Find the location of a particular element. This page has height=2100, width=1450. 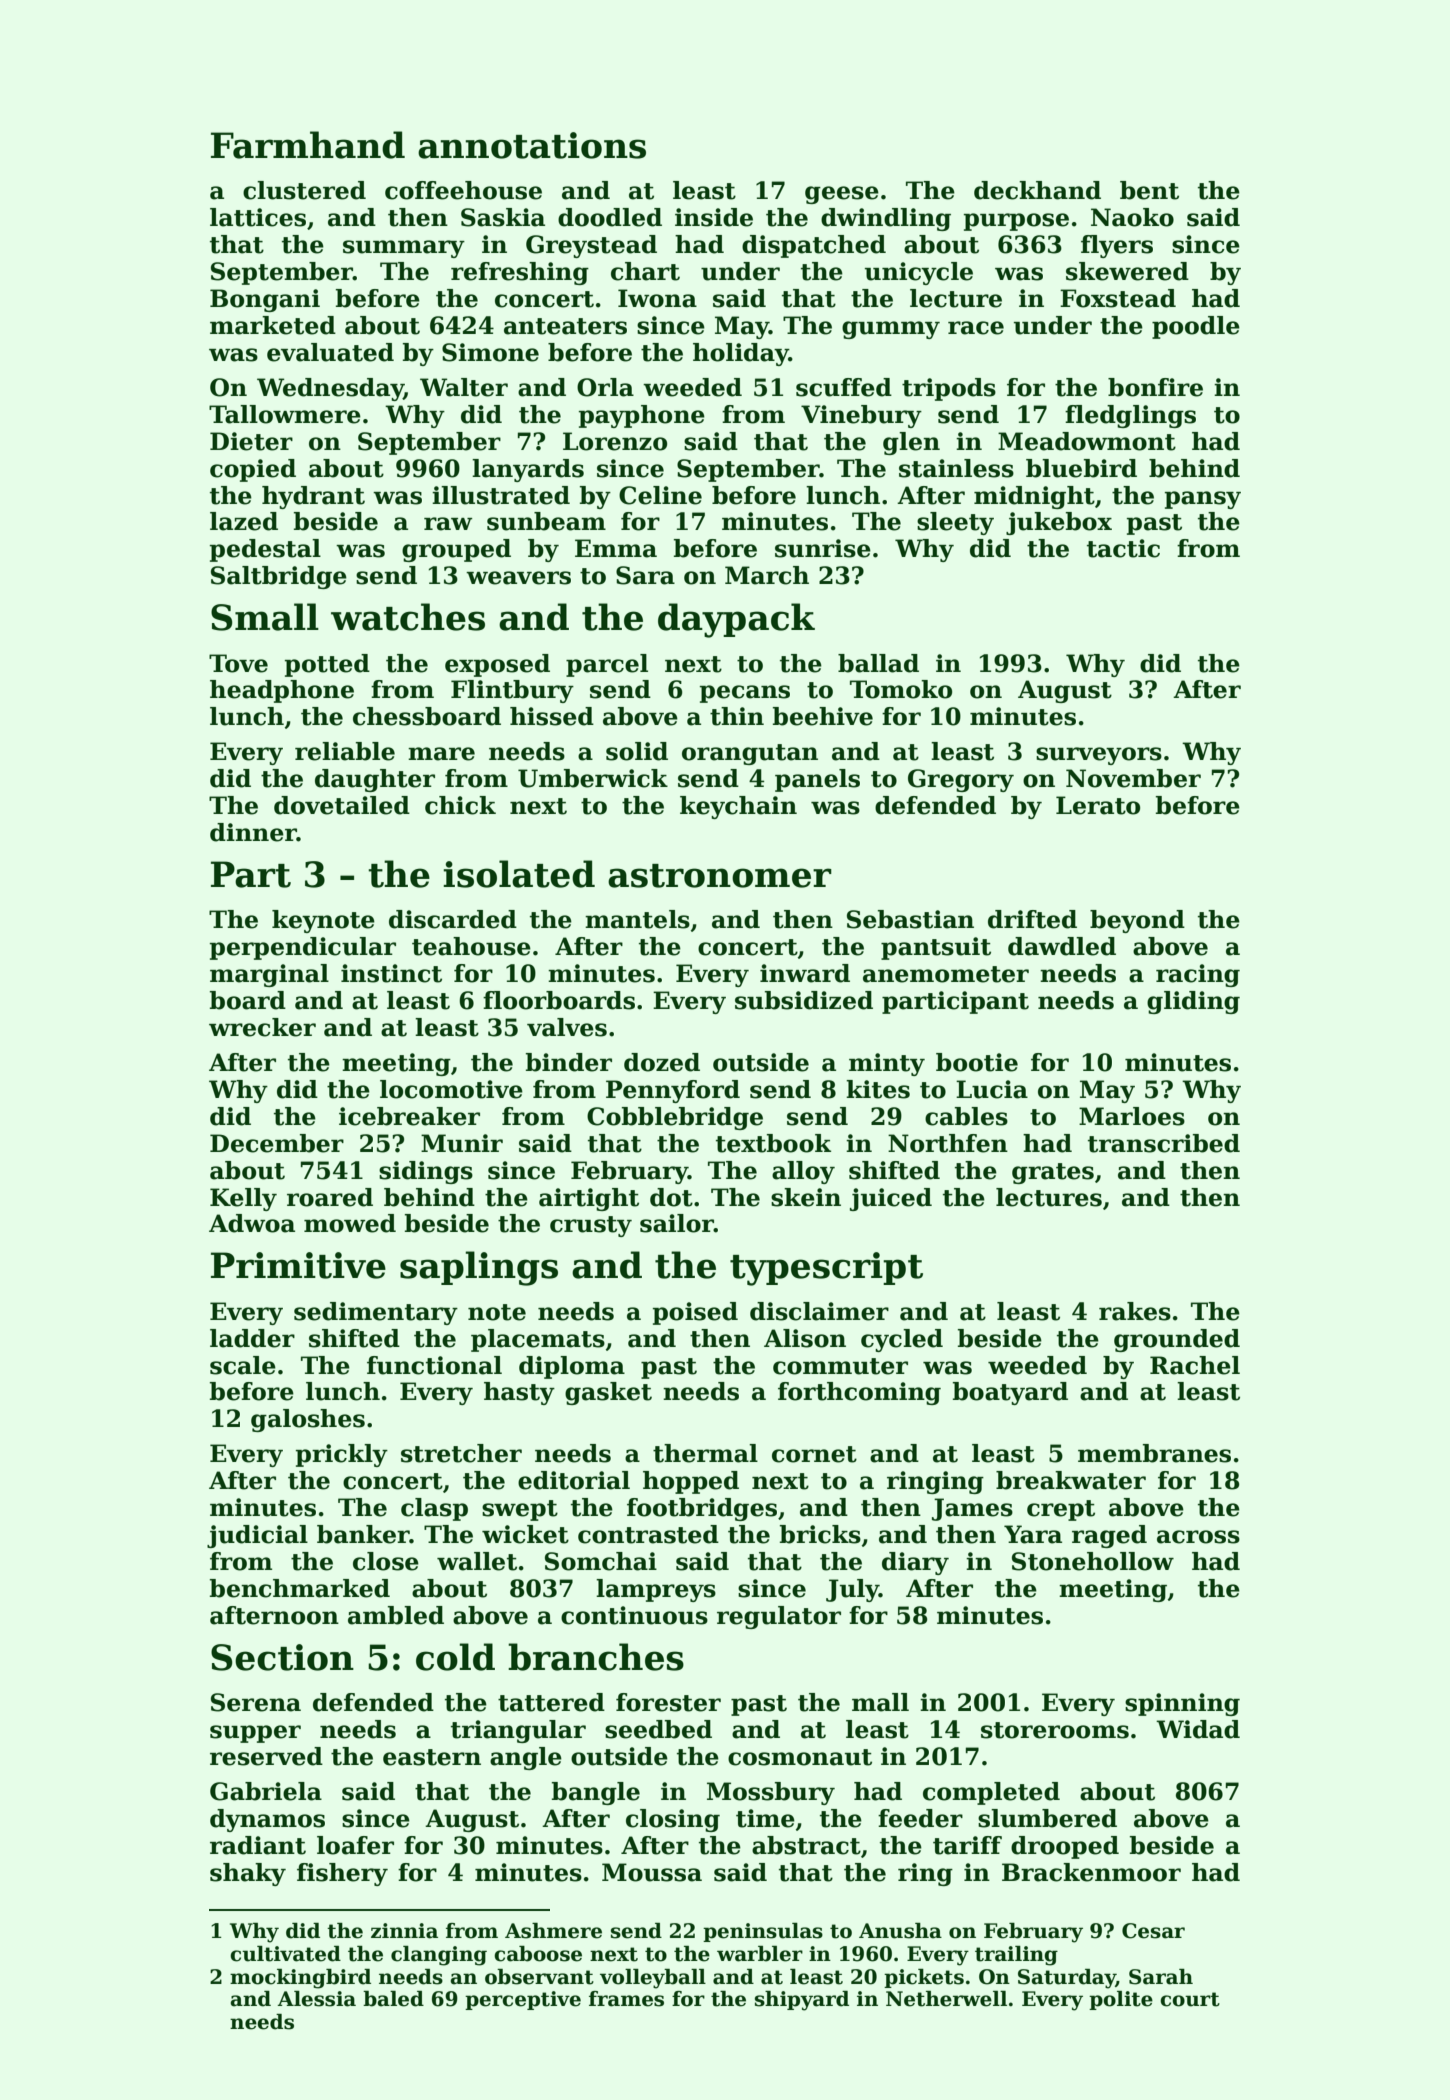

fishery is located at coordinates (342, 1874).
